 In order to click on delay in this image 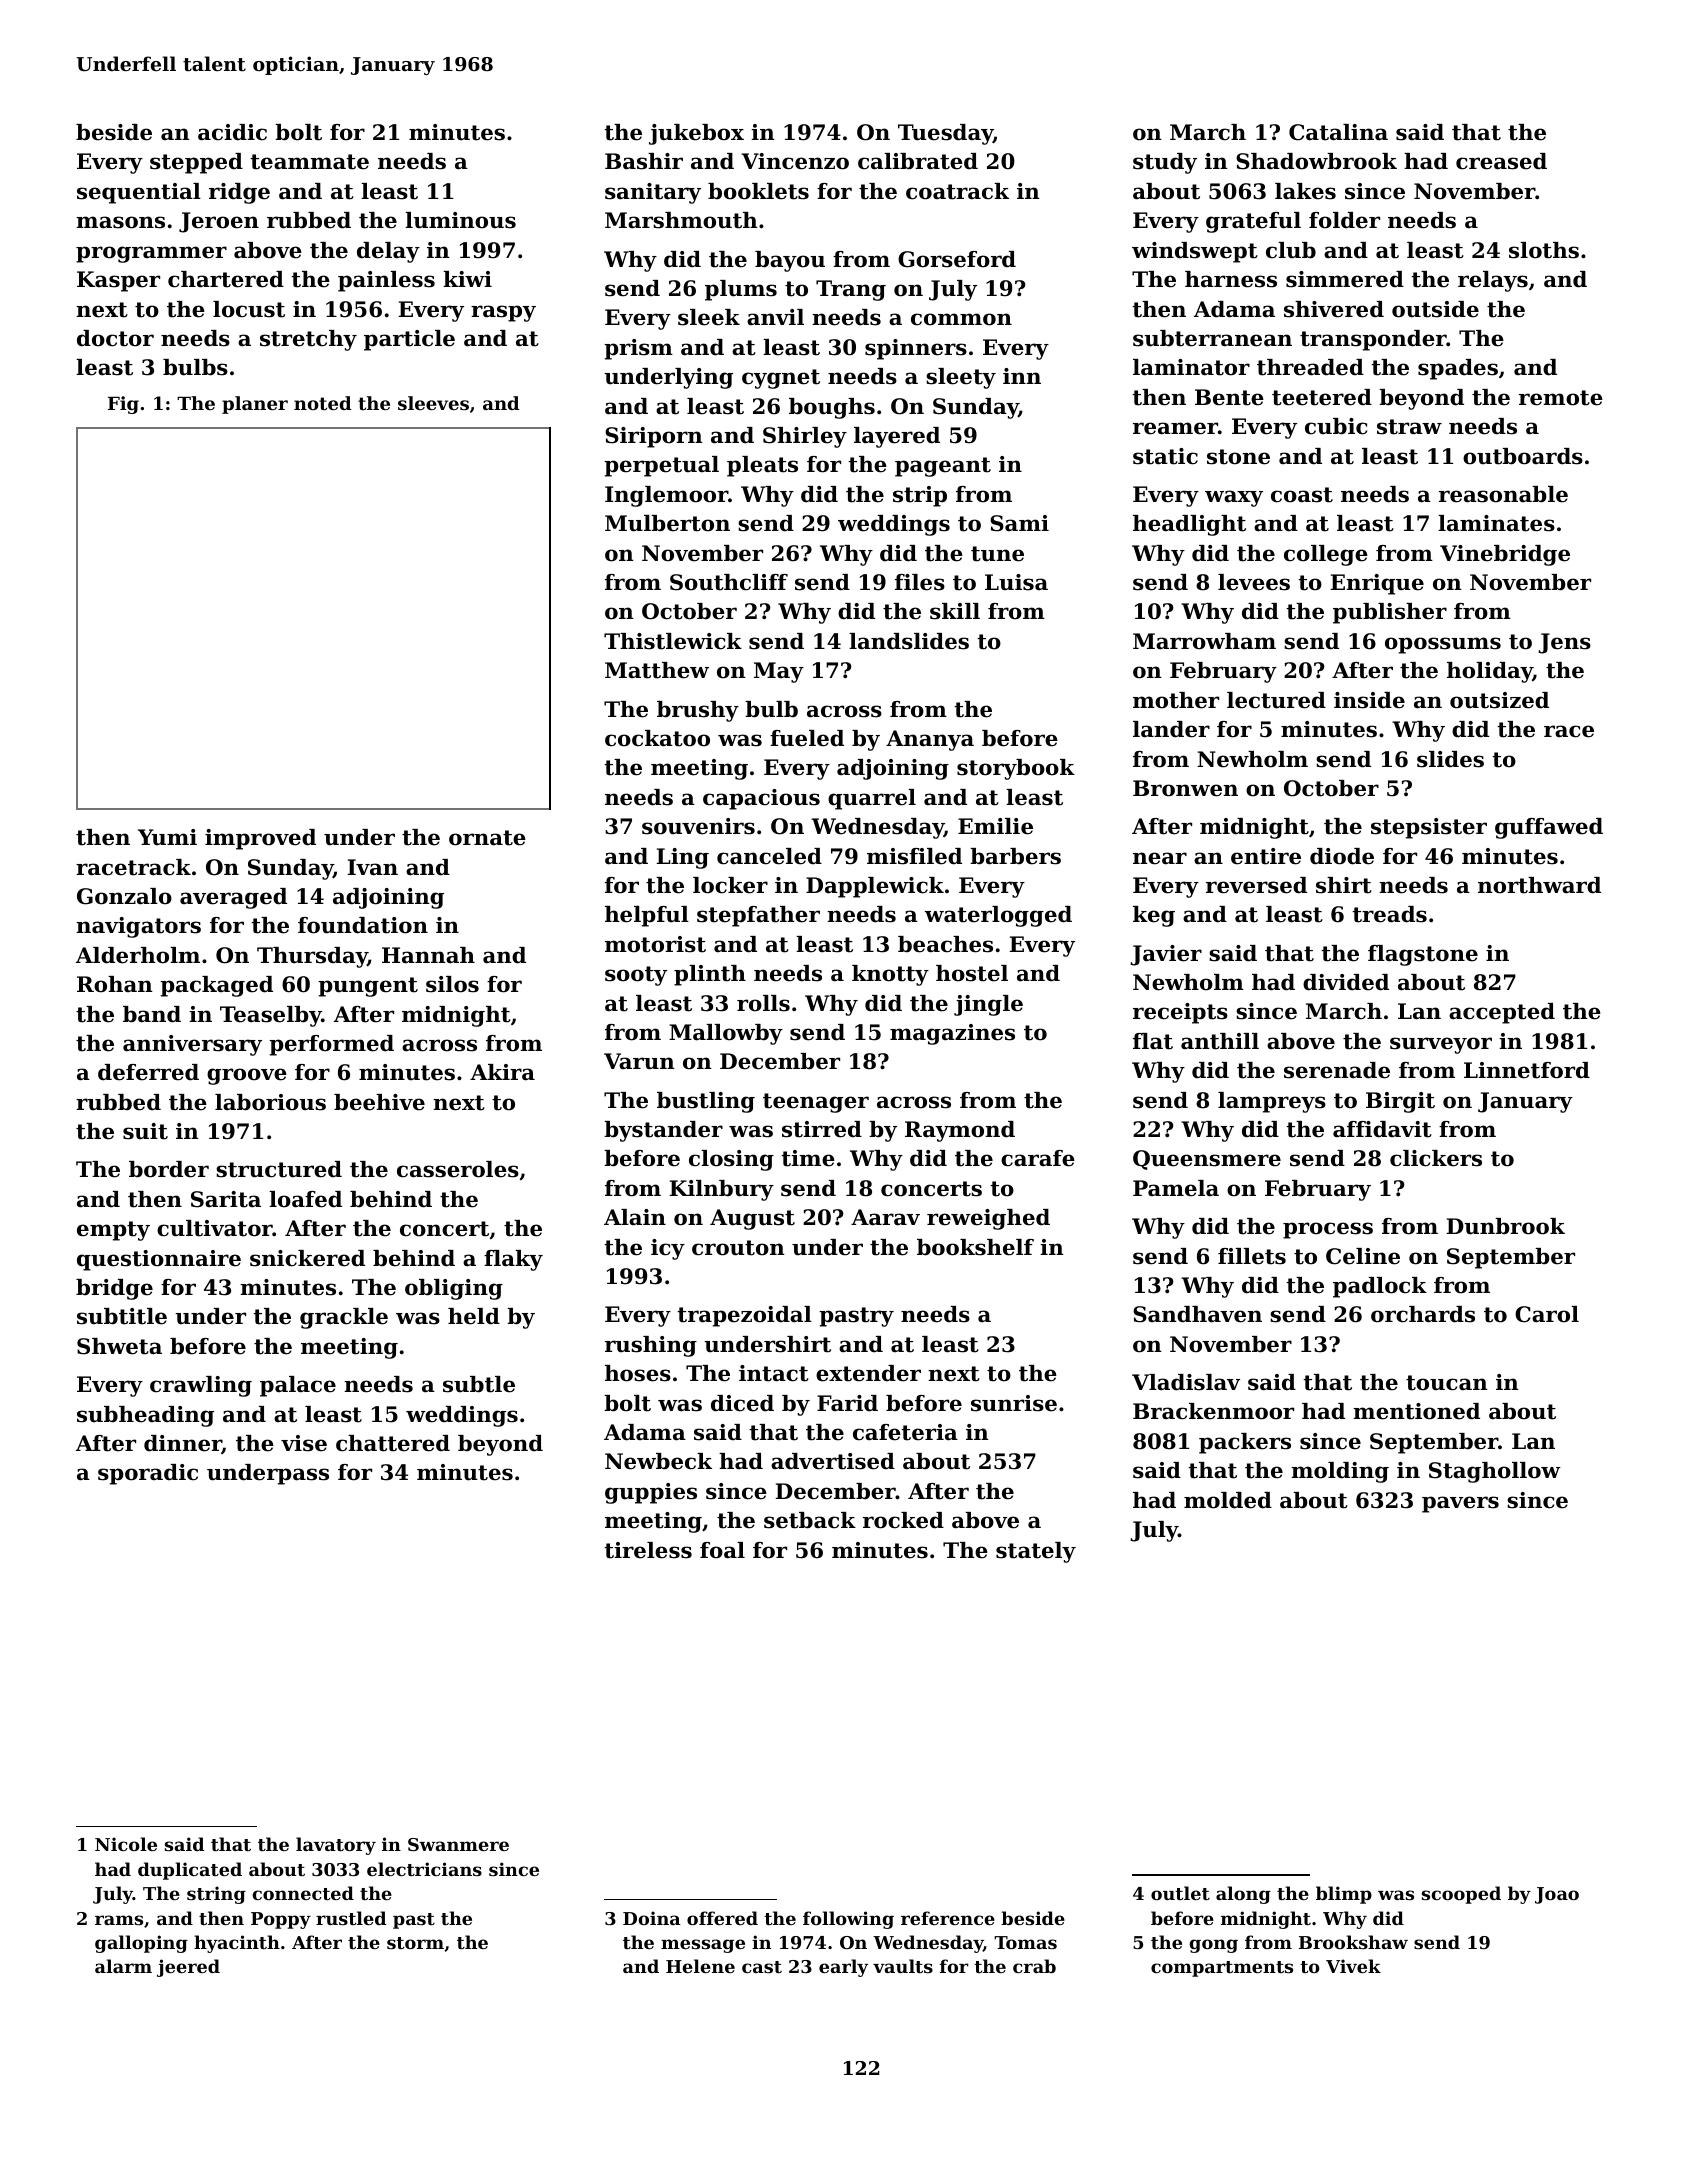, I will do `click(388, 252)`.
